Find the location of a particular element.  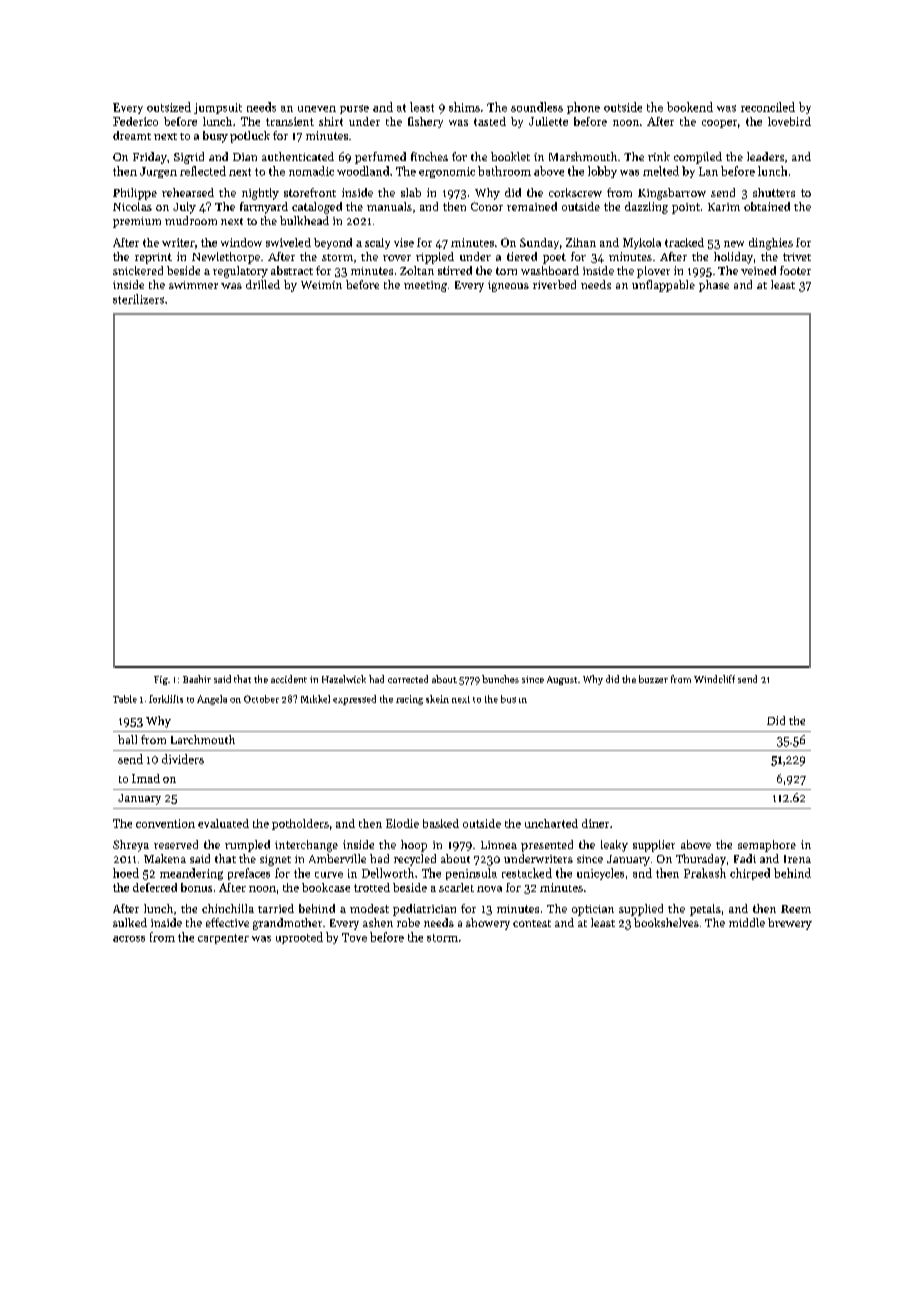

bunches is located at coordinates (500, 679).
